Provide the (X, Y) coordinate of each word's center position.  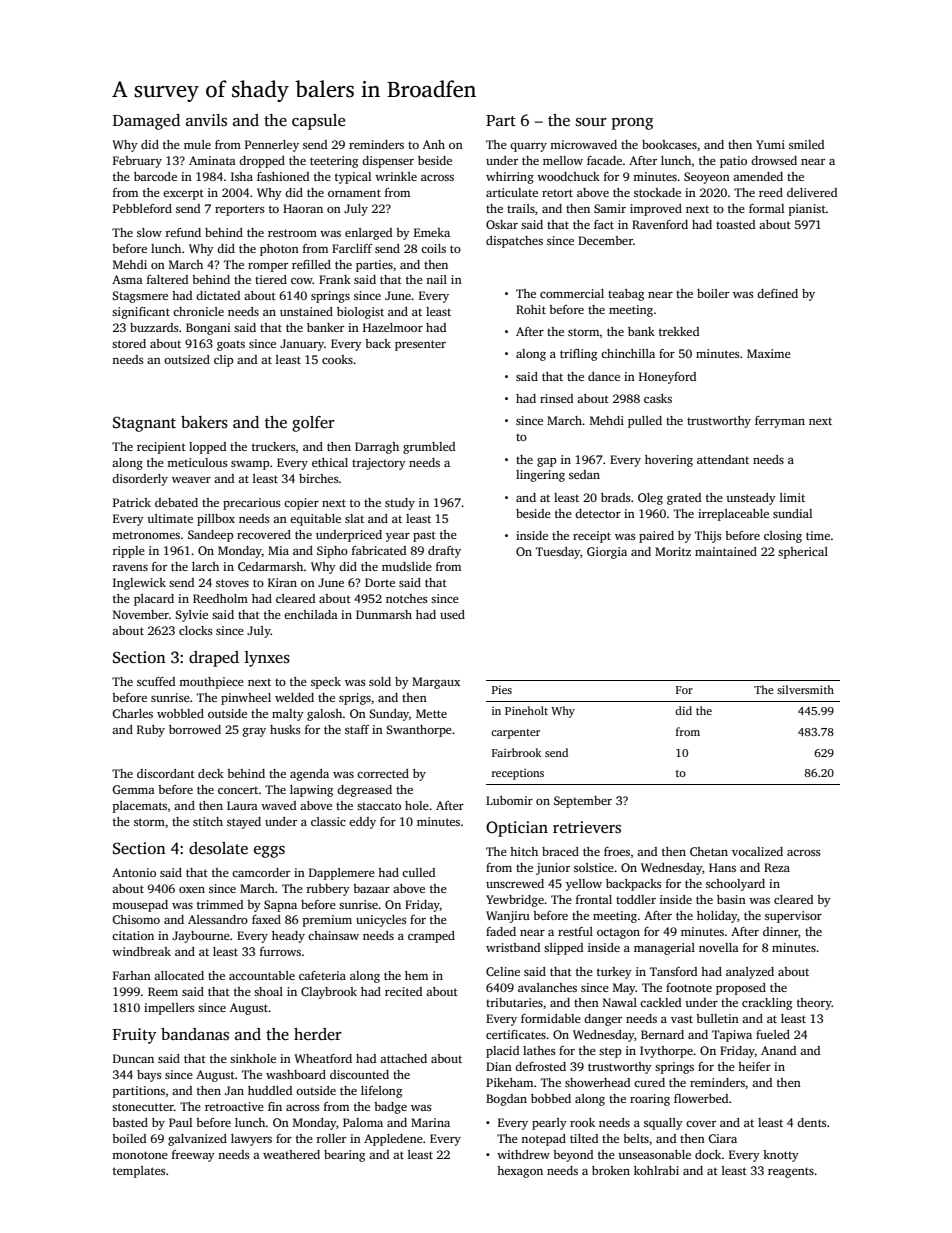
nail (436, 279)
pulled (645, 422)
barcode (155, 176)
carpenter (515, 734)
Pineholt (526, 710)
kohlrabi (656, 1170)
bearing (344, 1156)
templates (139, 1172)
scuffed (156, 681)
